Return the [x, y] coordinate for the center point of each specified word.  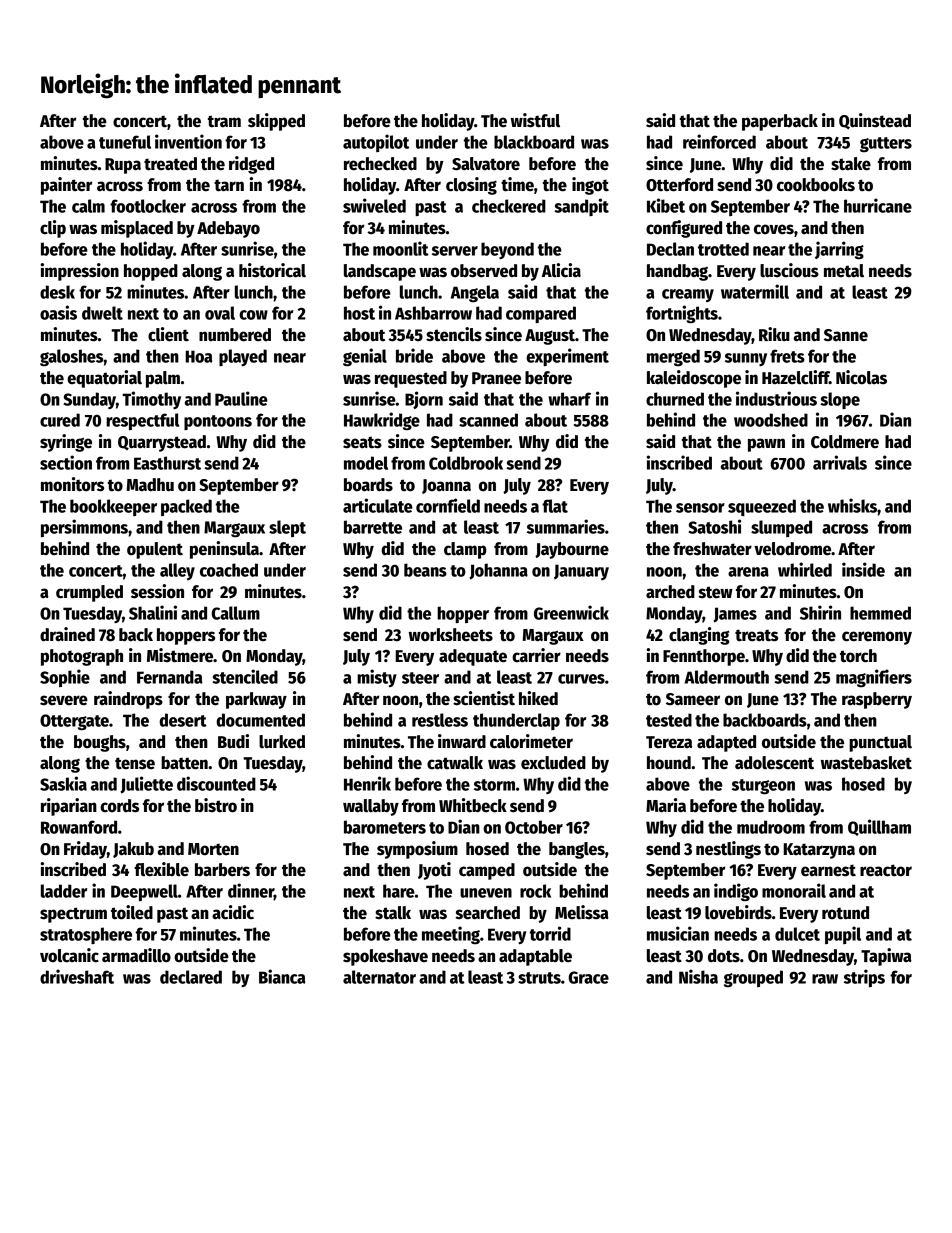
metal [844, 271]
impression [79, 272]
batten [184, 763]
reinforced [719, 141]
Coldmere [845, 442]
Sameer [693, 699]
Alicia [561, 270]
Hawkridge [382, 421]
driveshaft [77, 976]
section [66, 462]
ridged [251, 165]
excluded [553, 763]
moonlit [401, 248]
